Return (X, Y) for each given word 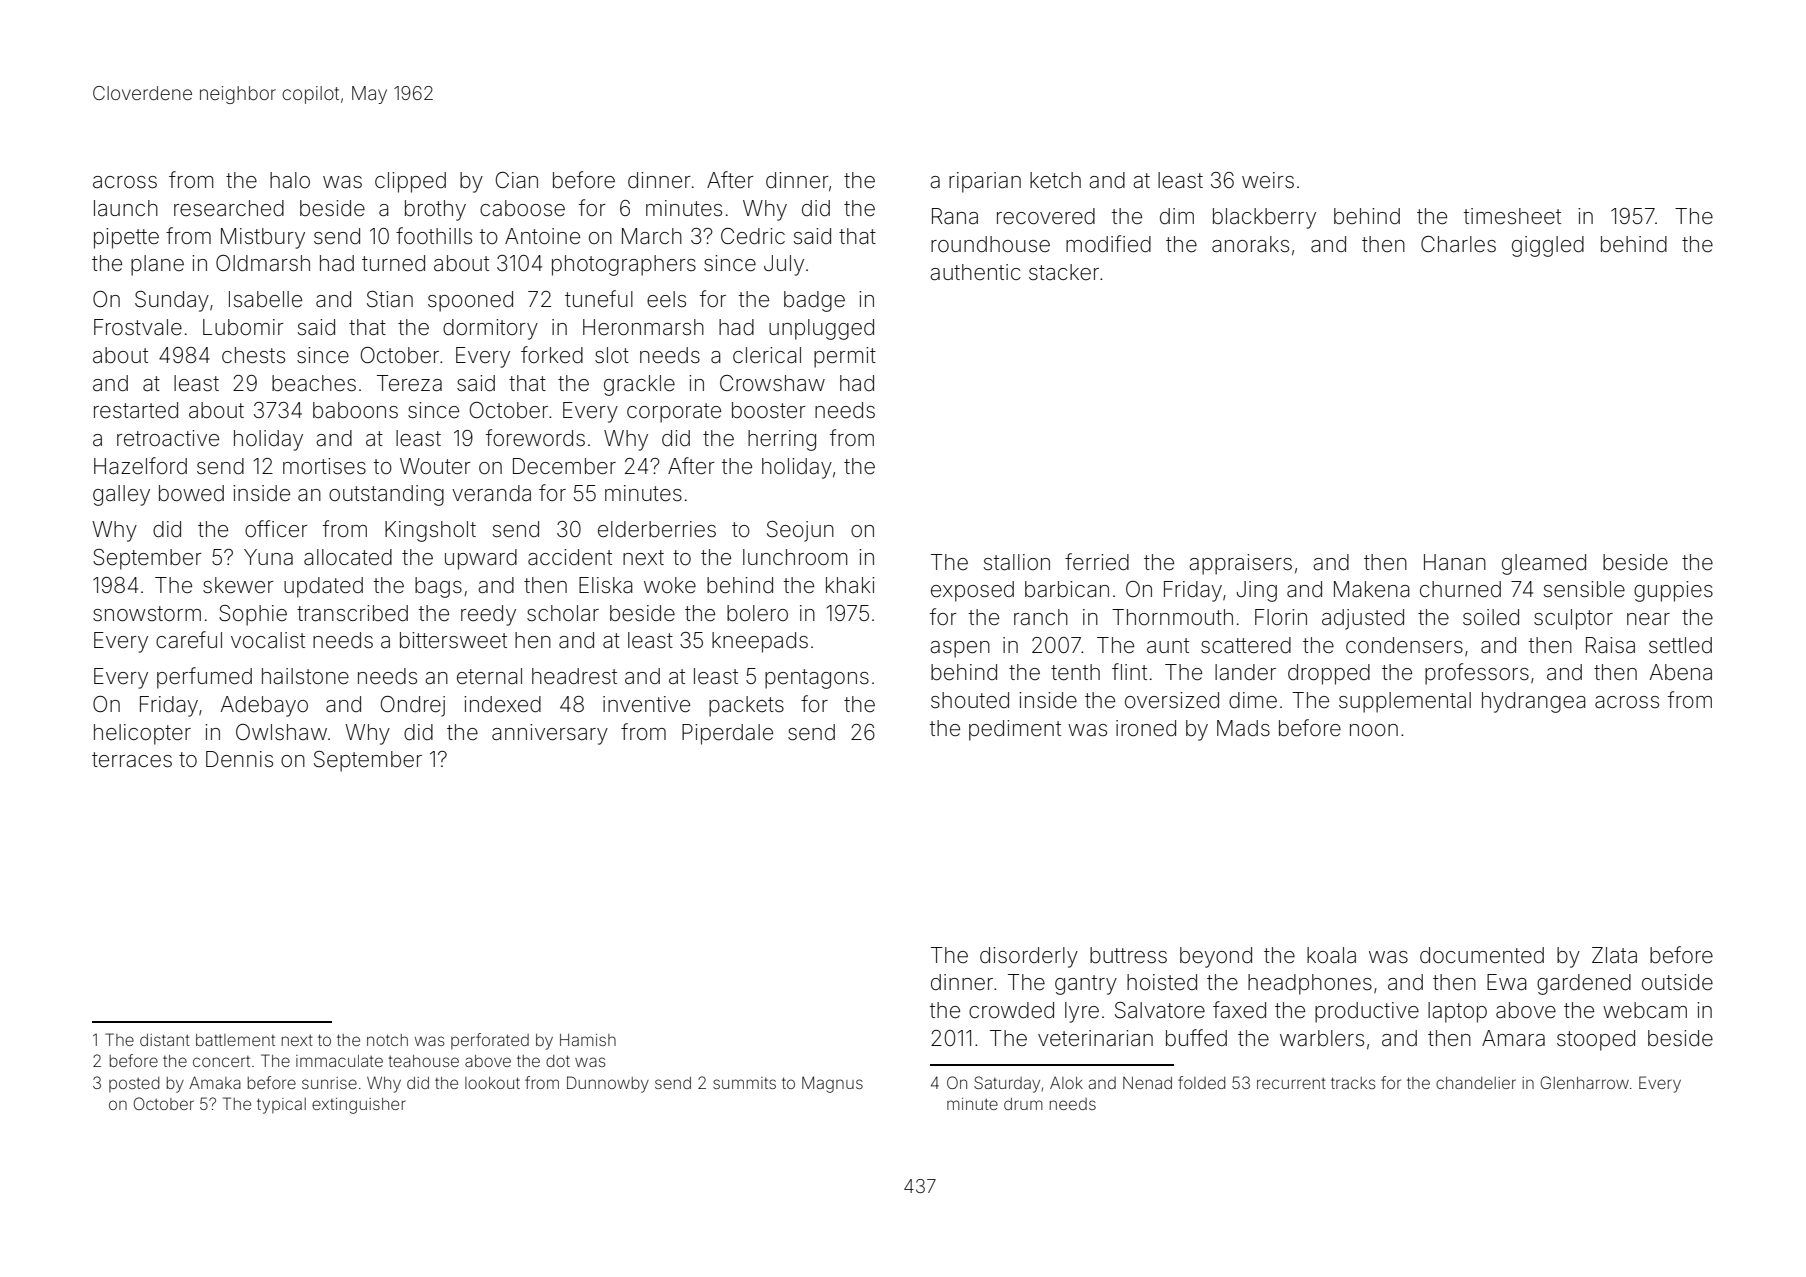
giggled (1548, 246)
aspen (960, 649)
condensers (1404, 645)
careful (189, 640)
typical (281, 1106)
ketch (1055, 180)
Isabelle (265, 299)
